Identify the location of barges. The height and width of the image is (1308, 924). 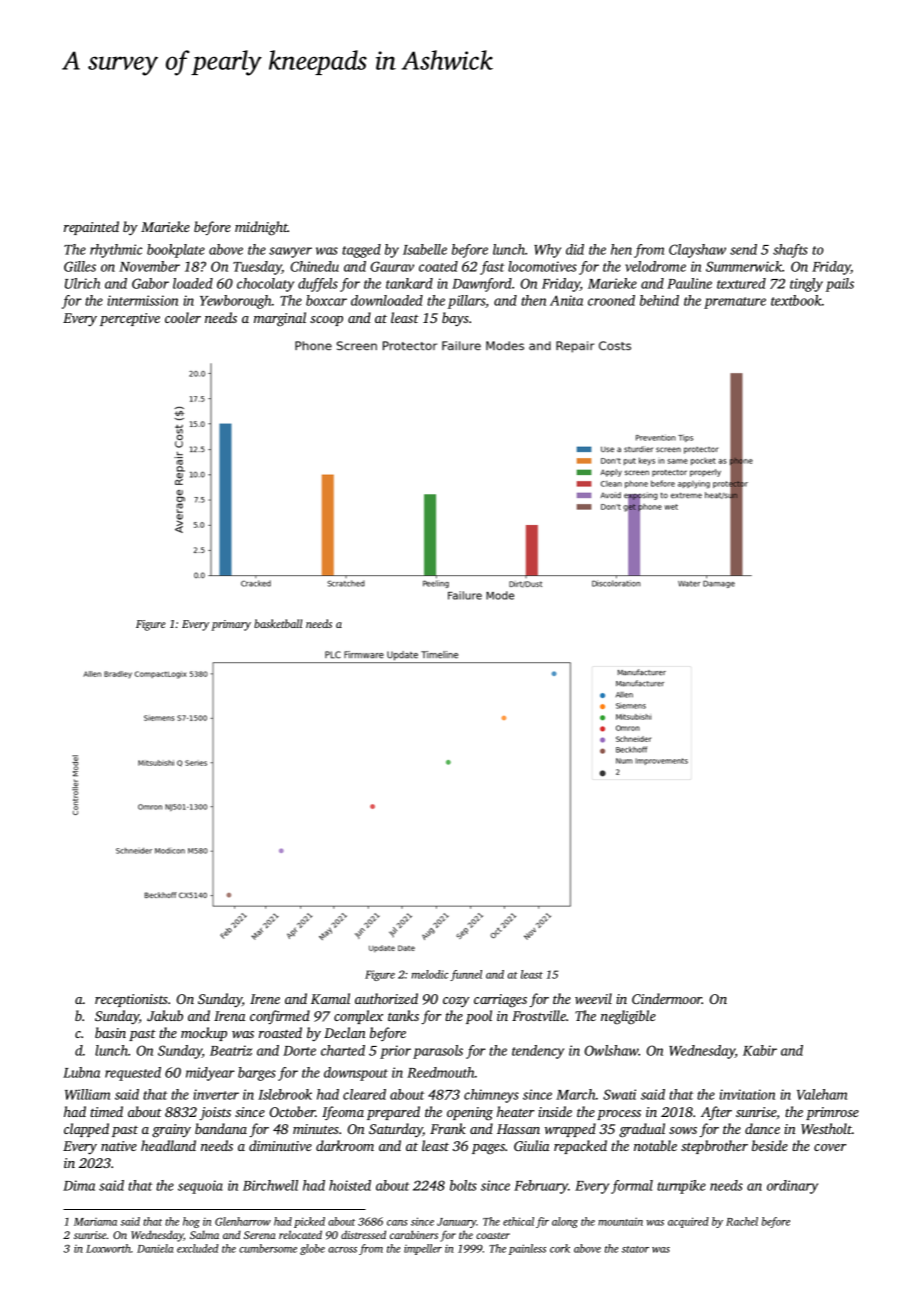
(257, 1074).
